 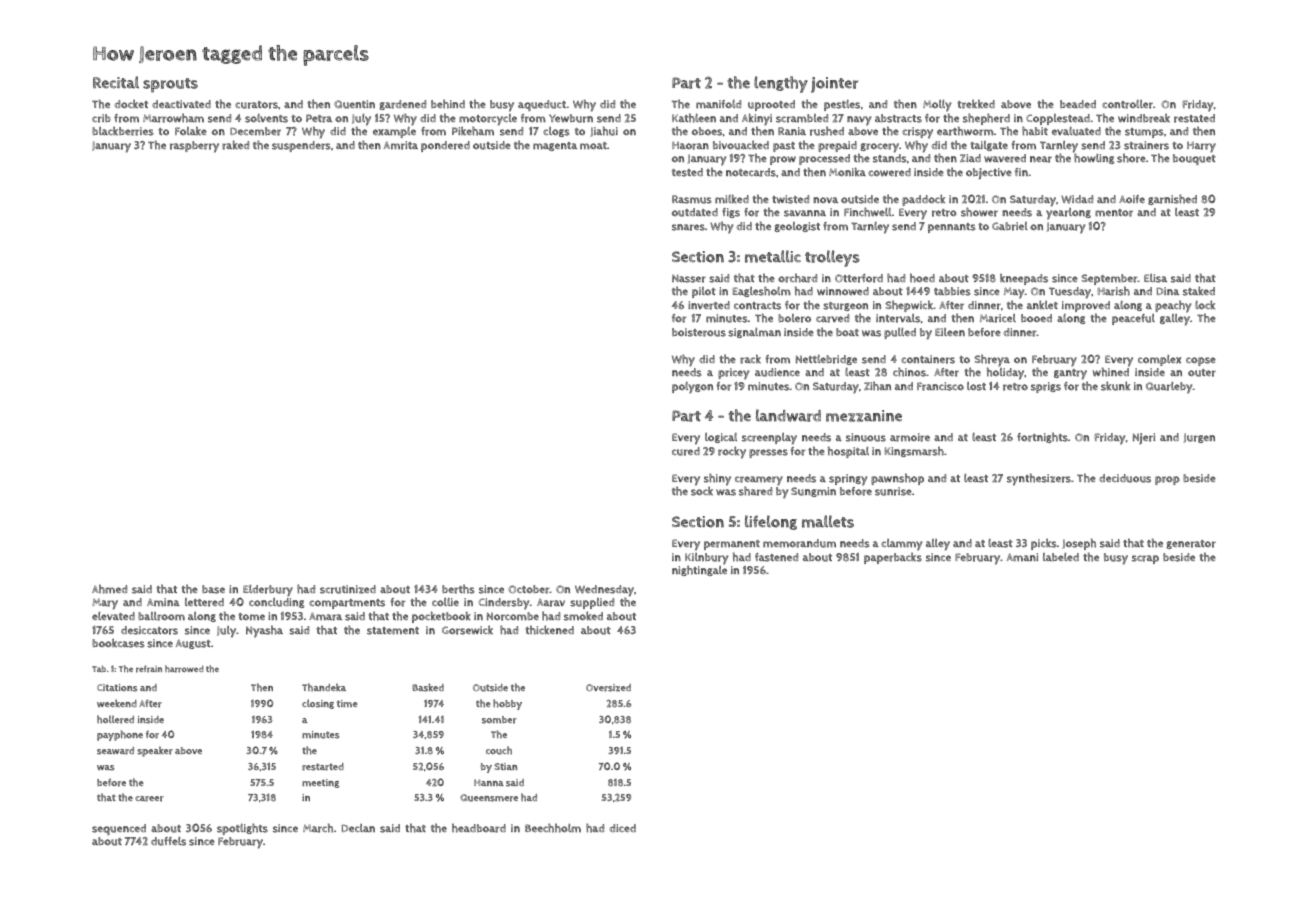 I want to click on Marrowham, so click(x=173, y=118).
